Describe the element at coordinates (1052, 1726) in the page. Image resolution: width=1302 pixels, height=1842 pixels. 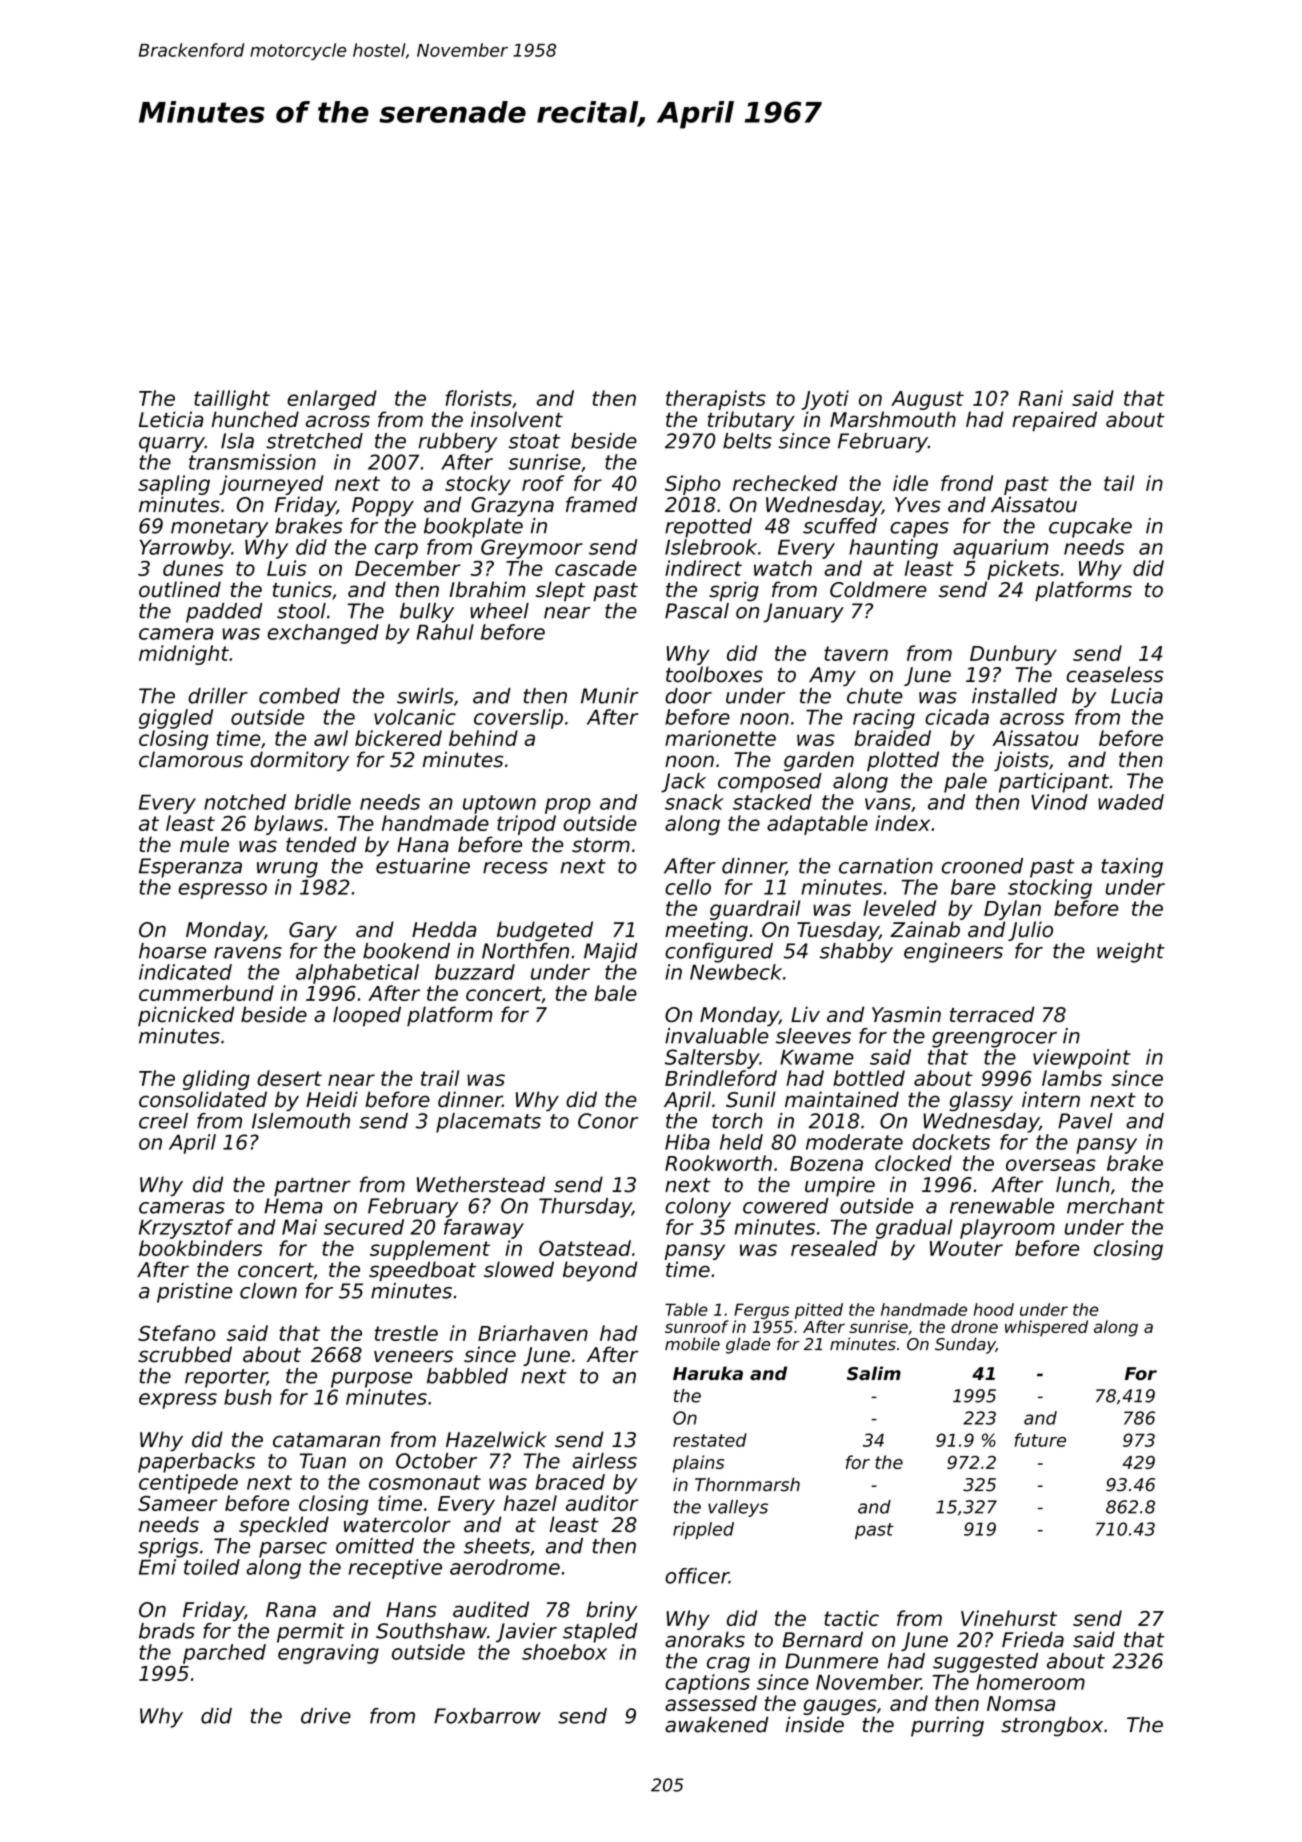
I see `strongbox` at that location.
